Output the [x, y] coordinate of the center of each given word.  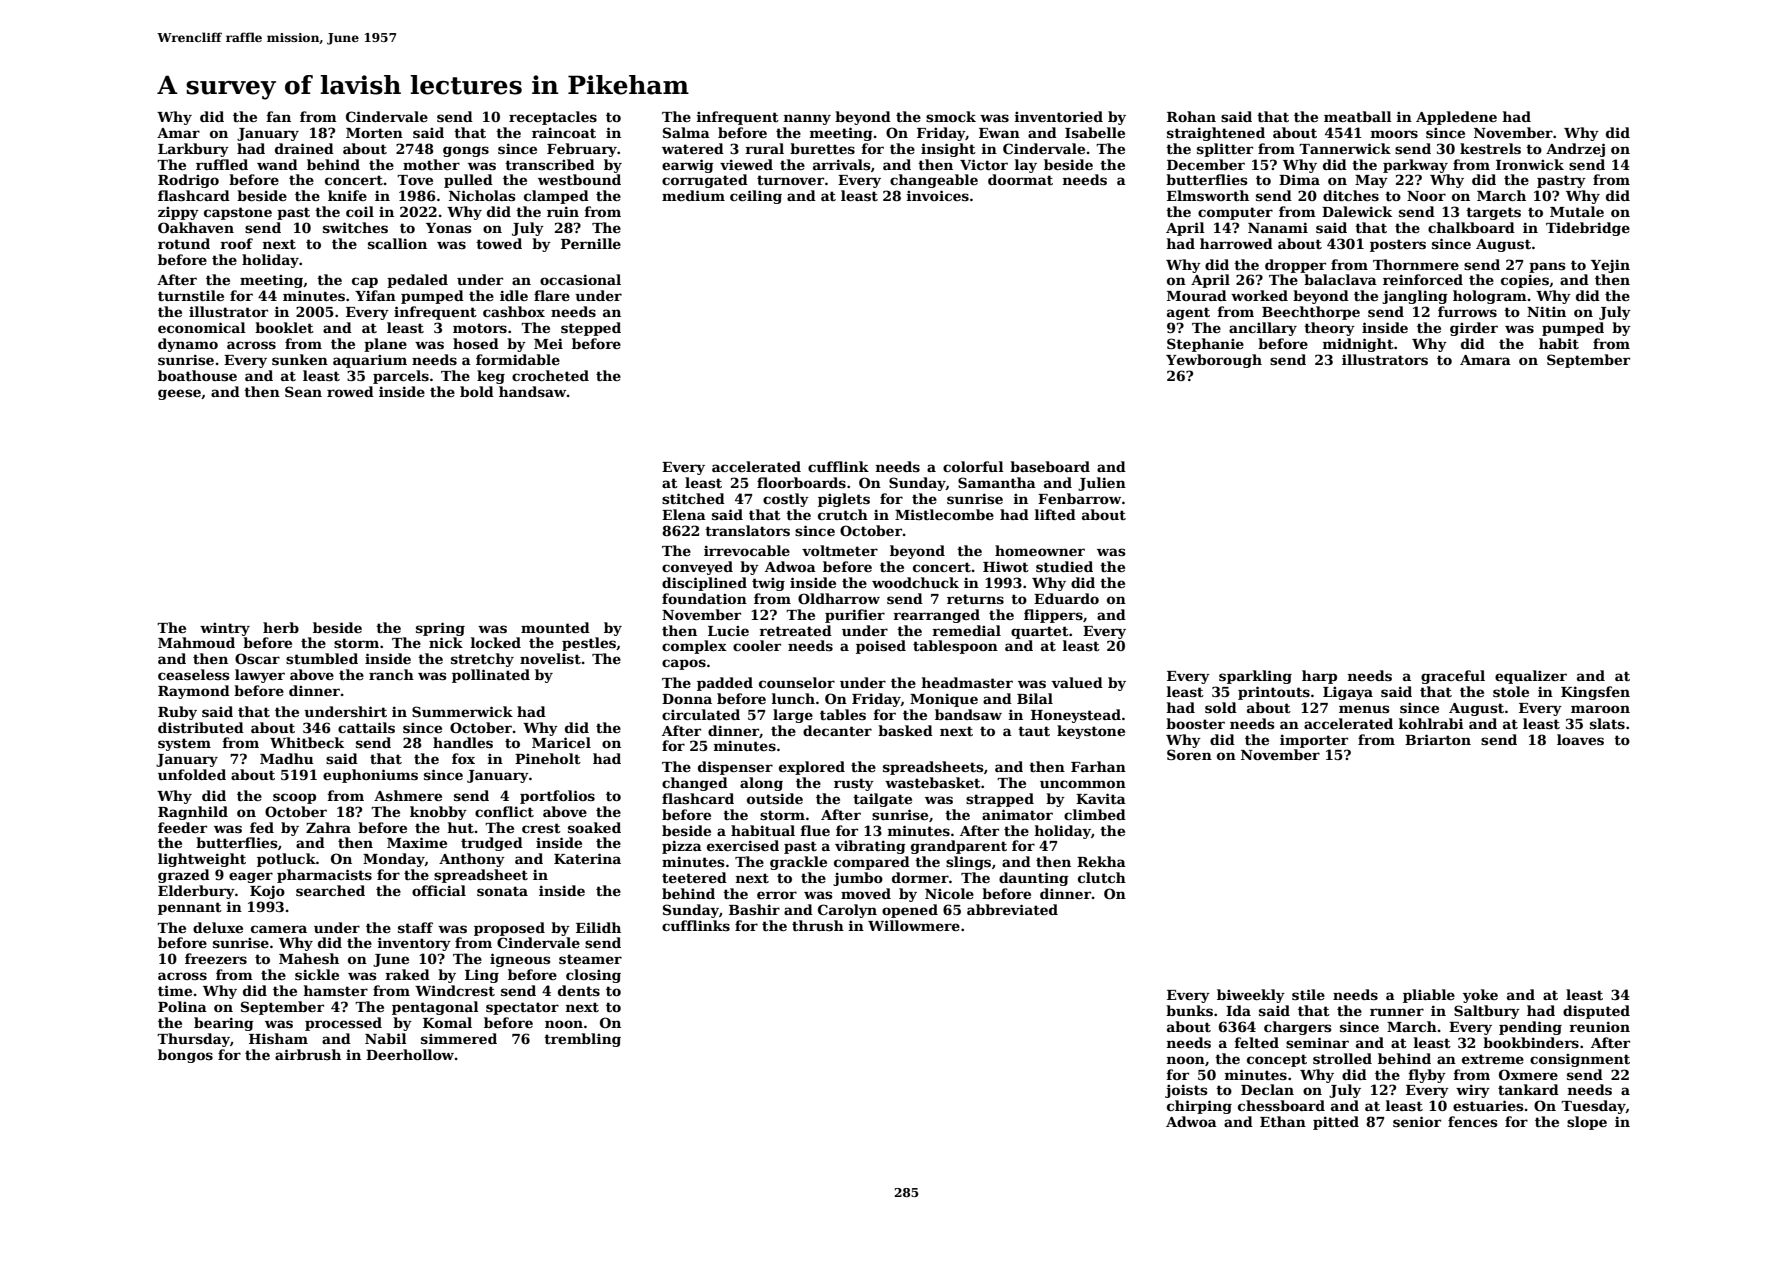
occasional [580, 279]
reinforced [1423, 279]
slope [1587, 1123]
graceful [1453, 677]
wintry [225, 629]
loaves [1580, 739]
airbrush [308, 1054]
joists [1186, 1091]
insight [948, 150]
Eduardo [1066, 598]
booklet [284, 327]
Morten [374, 133]
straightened [1216, 134]
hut [461, 827]
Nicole [949, 893]
